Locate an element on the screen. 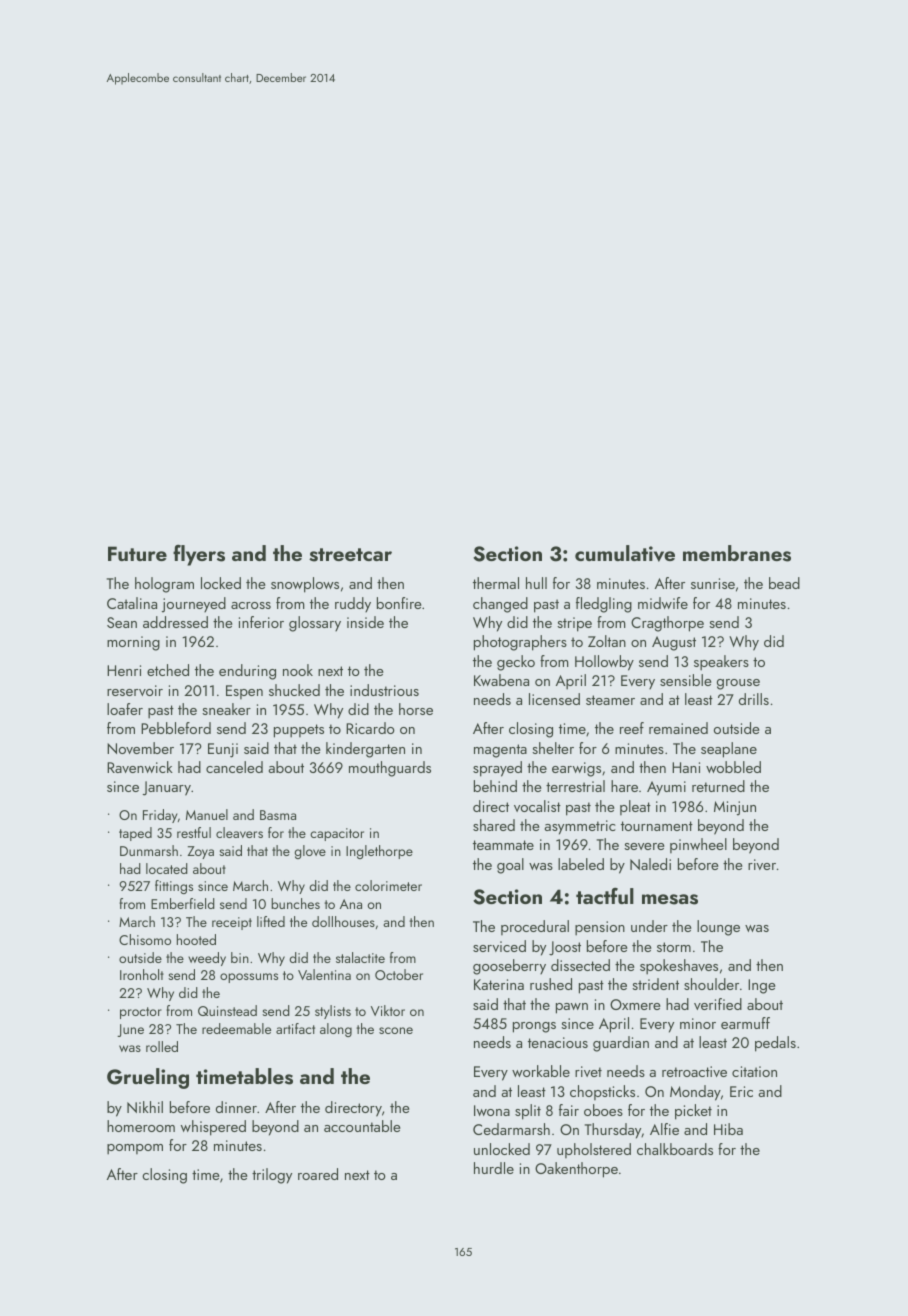  glossary is located at coordinates (315, 624).
